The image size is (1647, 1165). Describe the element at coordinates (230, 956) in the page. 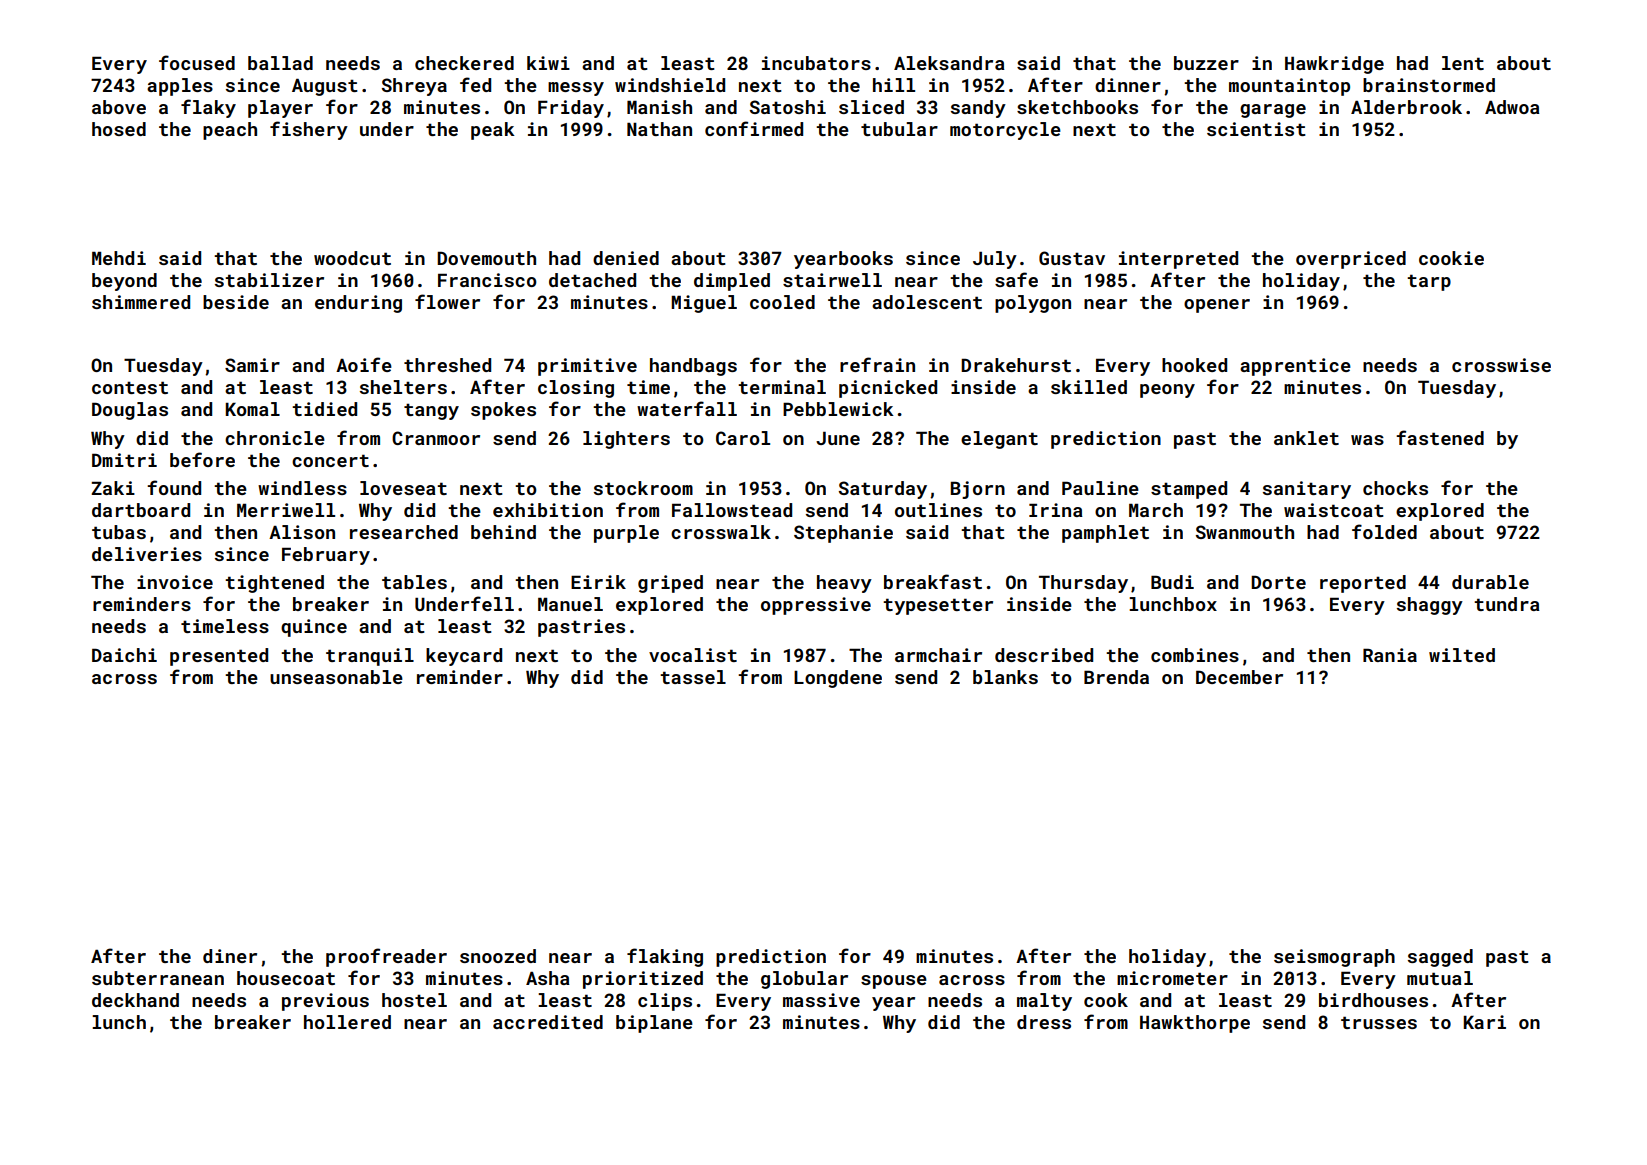

I see `diner` at that location.
